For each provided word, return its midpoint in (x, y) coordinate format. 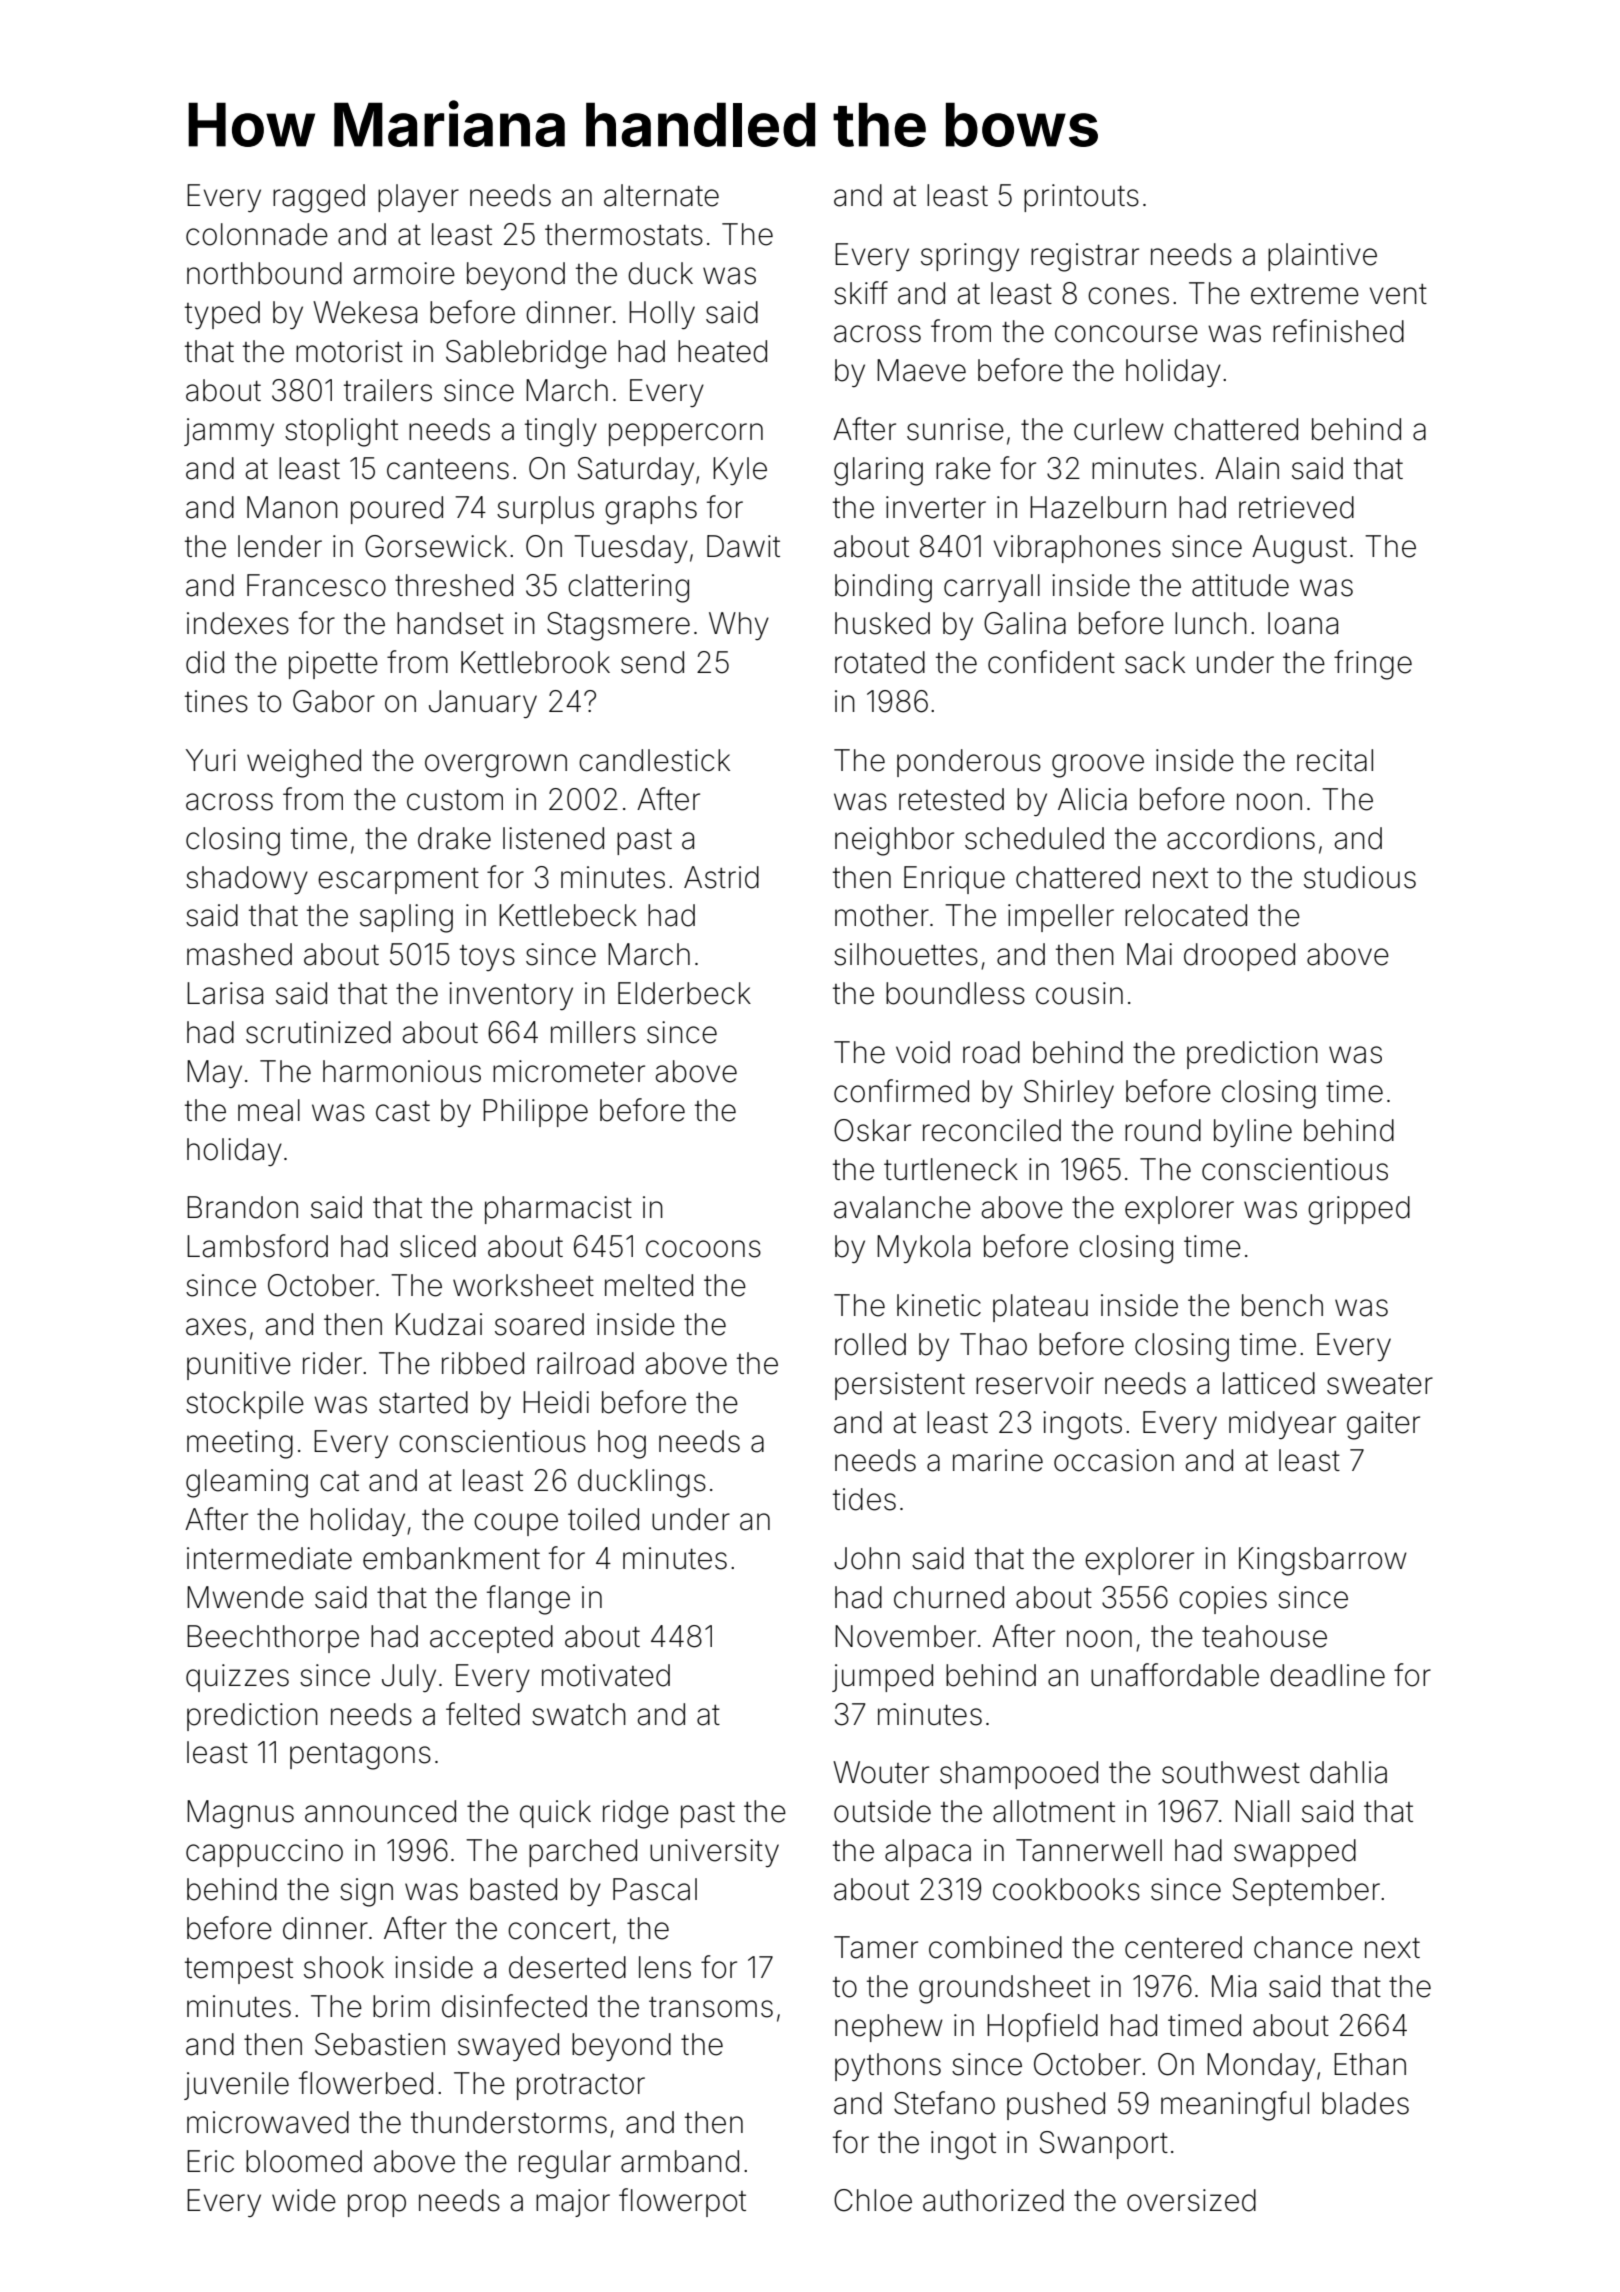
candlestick (654, 760)
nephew (889, 2028)
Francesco (316, 585)
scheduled (1034, 838)
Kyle (740, 471)
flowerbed (366, 2083)
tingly (561, 432)
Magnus (240, 1814)
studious (1360, 877)
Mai (1149, 954)
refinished (1338, 331)
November (905, 1636)
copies (1223, 1600)
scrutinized (318, 1032)
